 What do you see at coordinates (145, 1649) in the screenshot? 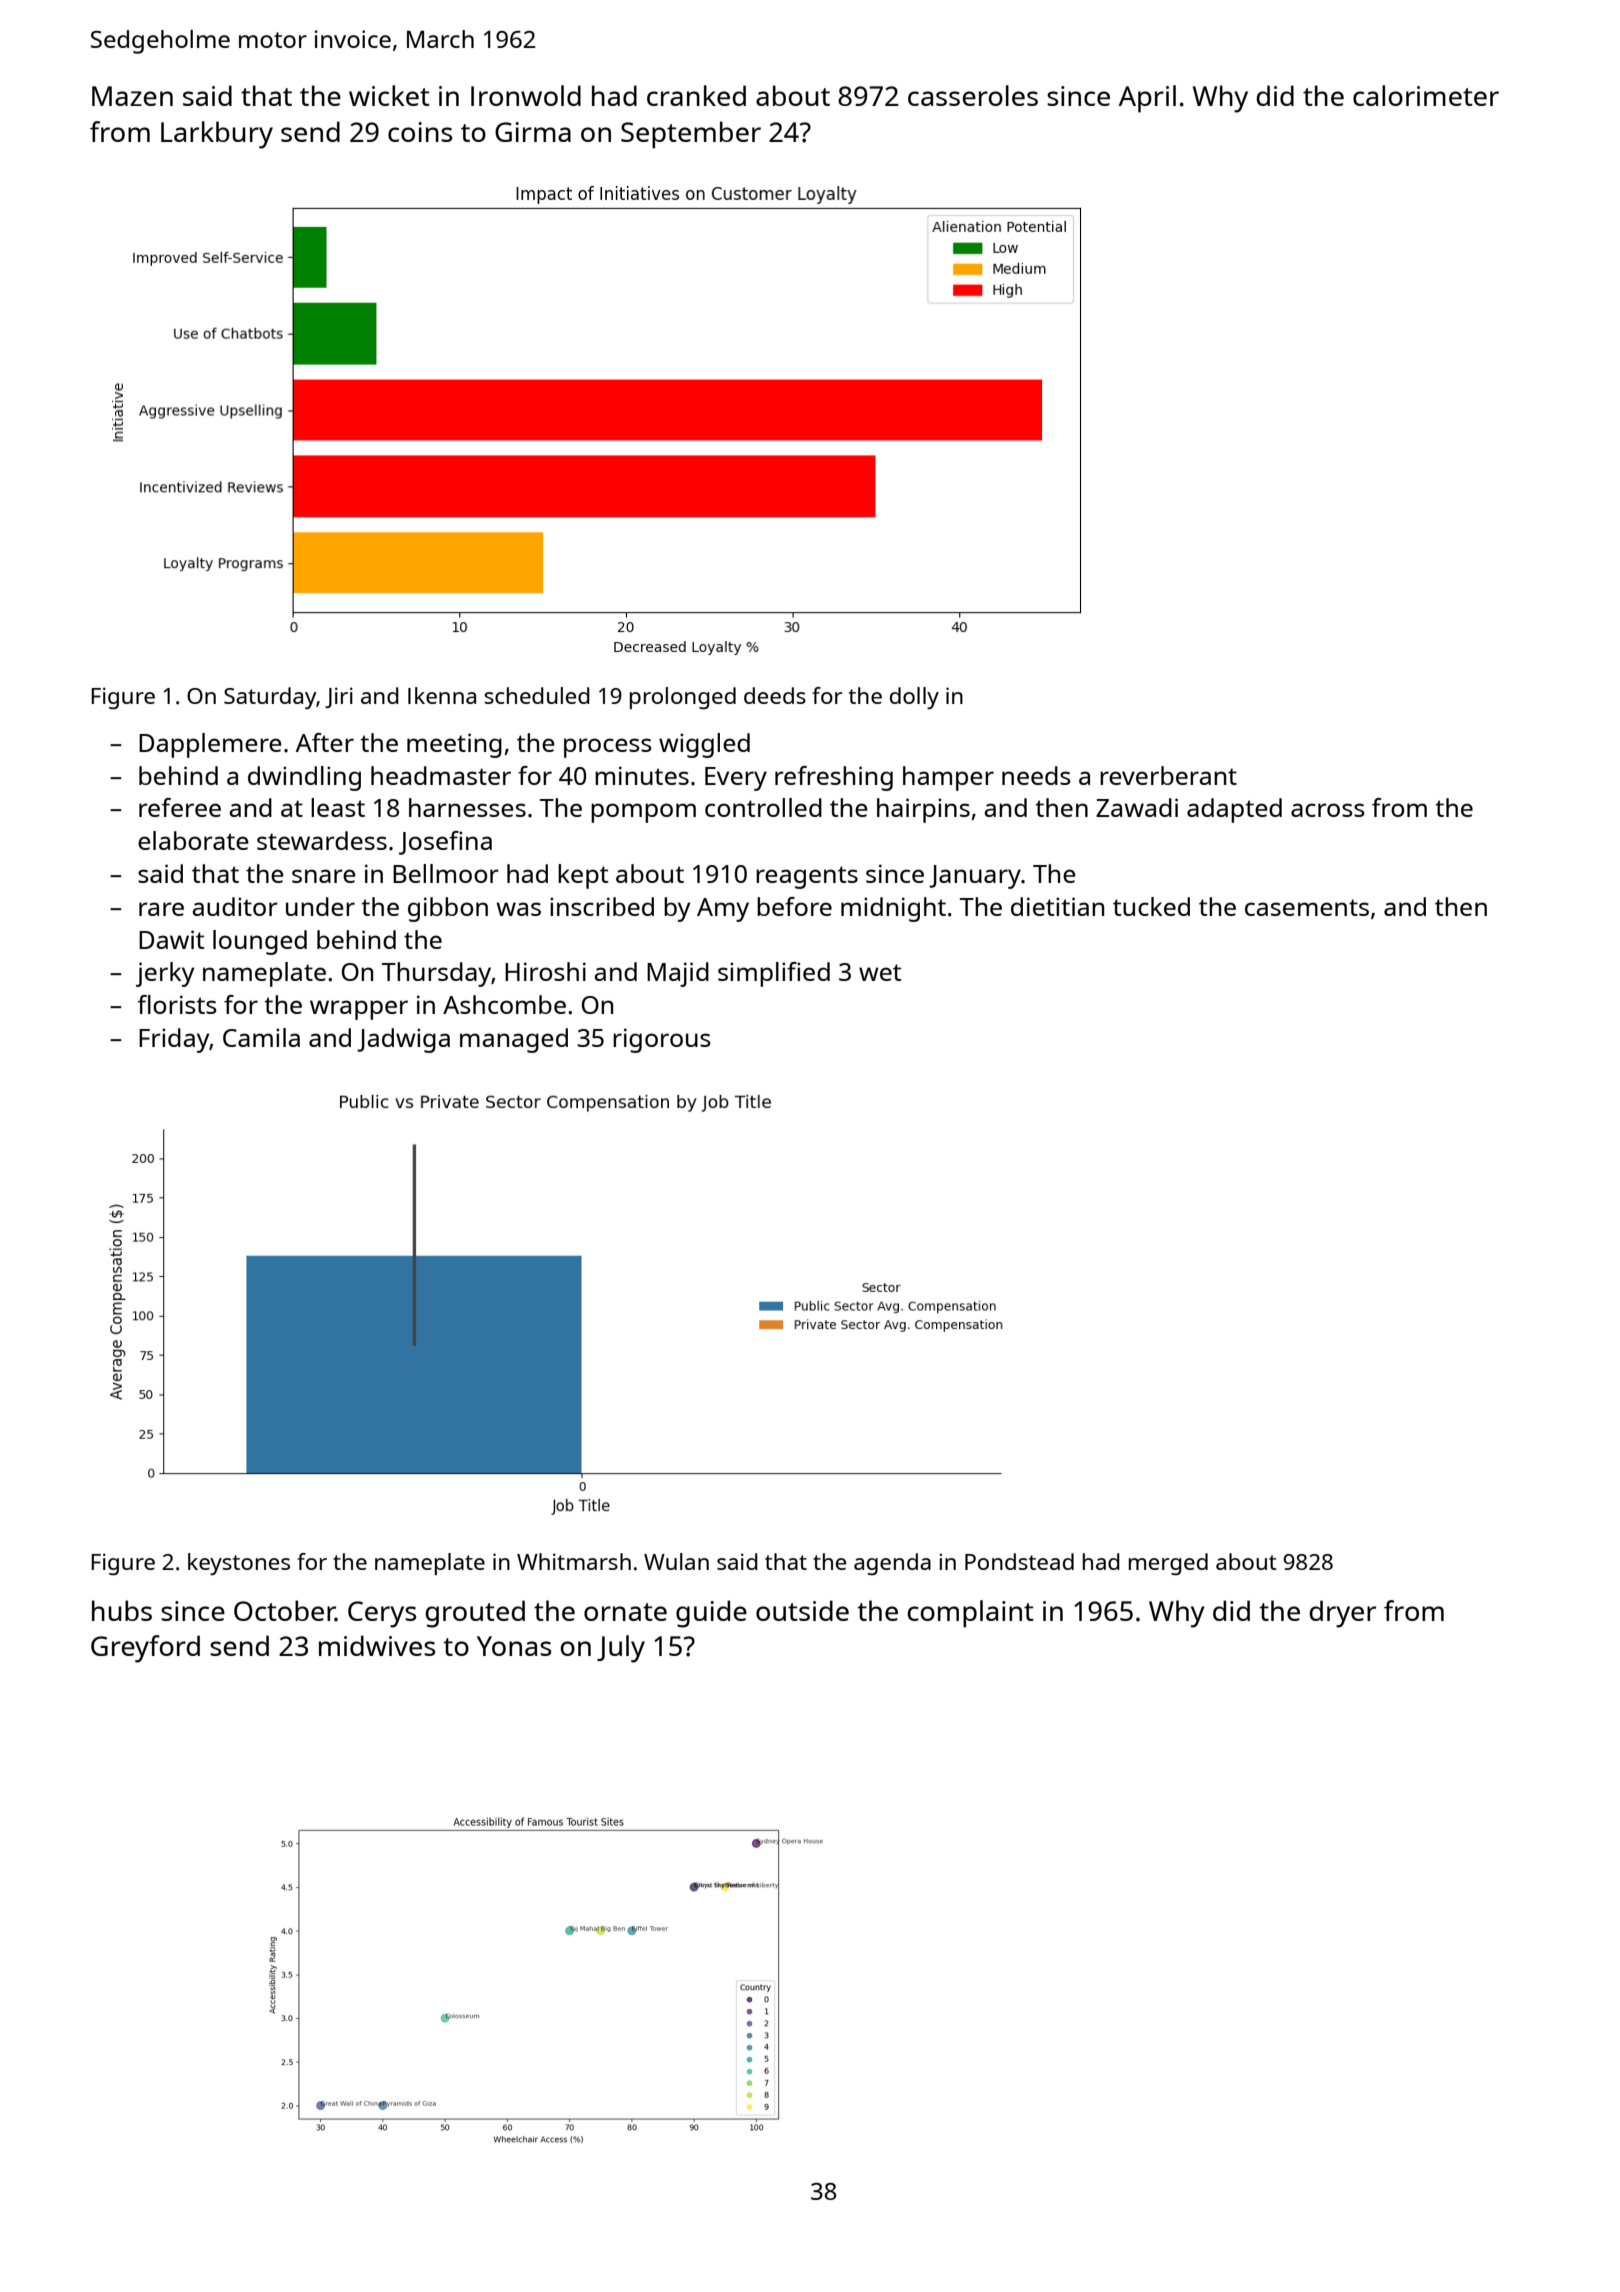
I see `Greyford` at bounding box center [145, 1649].
